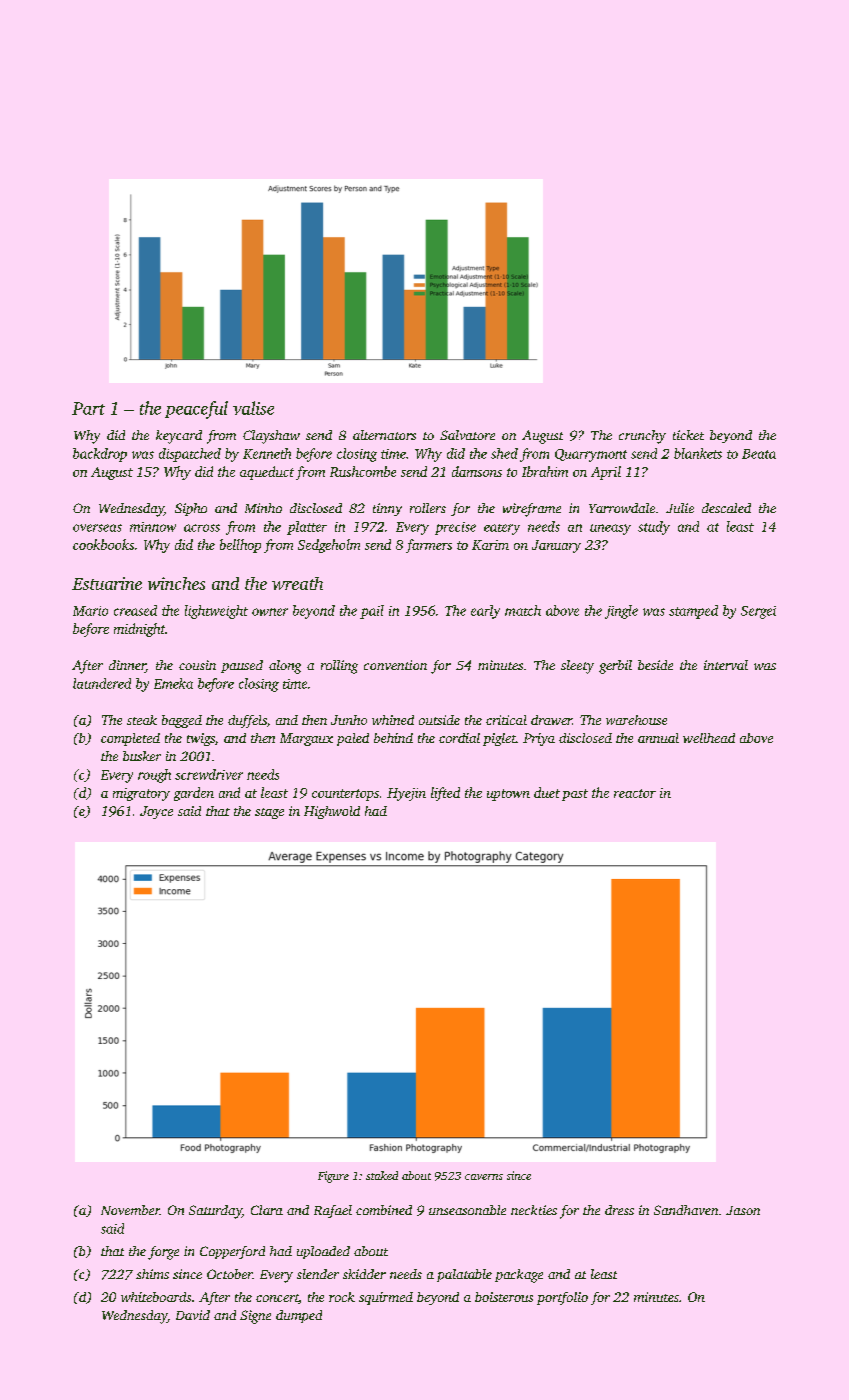  Describe the element at coordinates (382, 1175) in the screenshot. I see `staked` at that location.
